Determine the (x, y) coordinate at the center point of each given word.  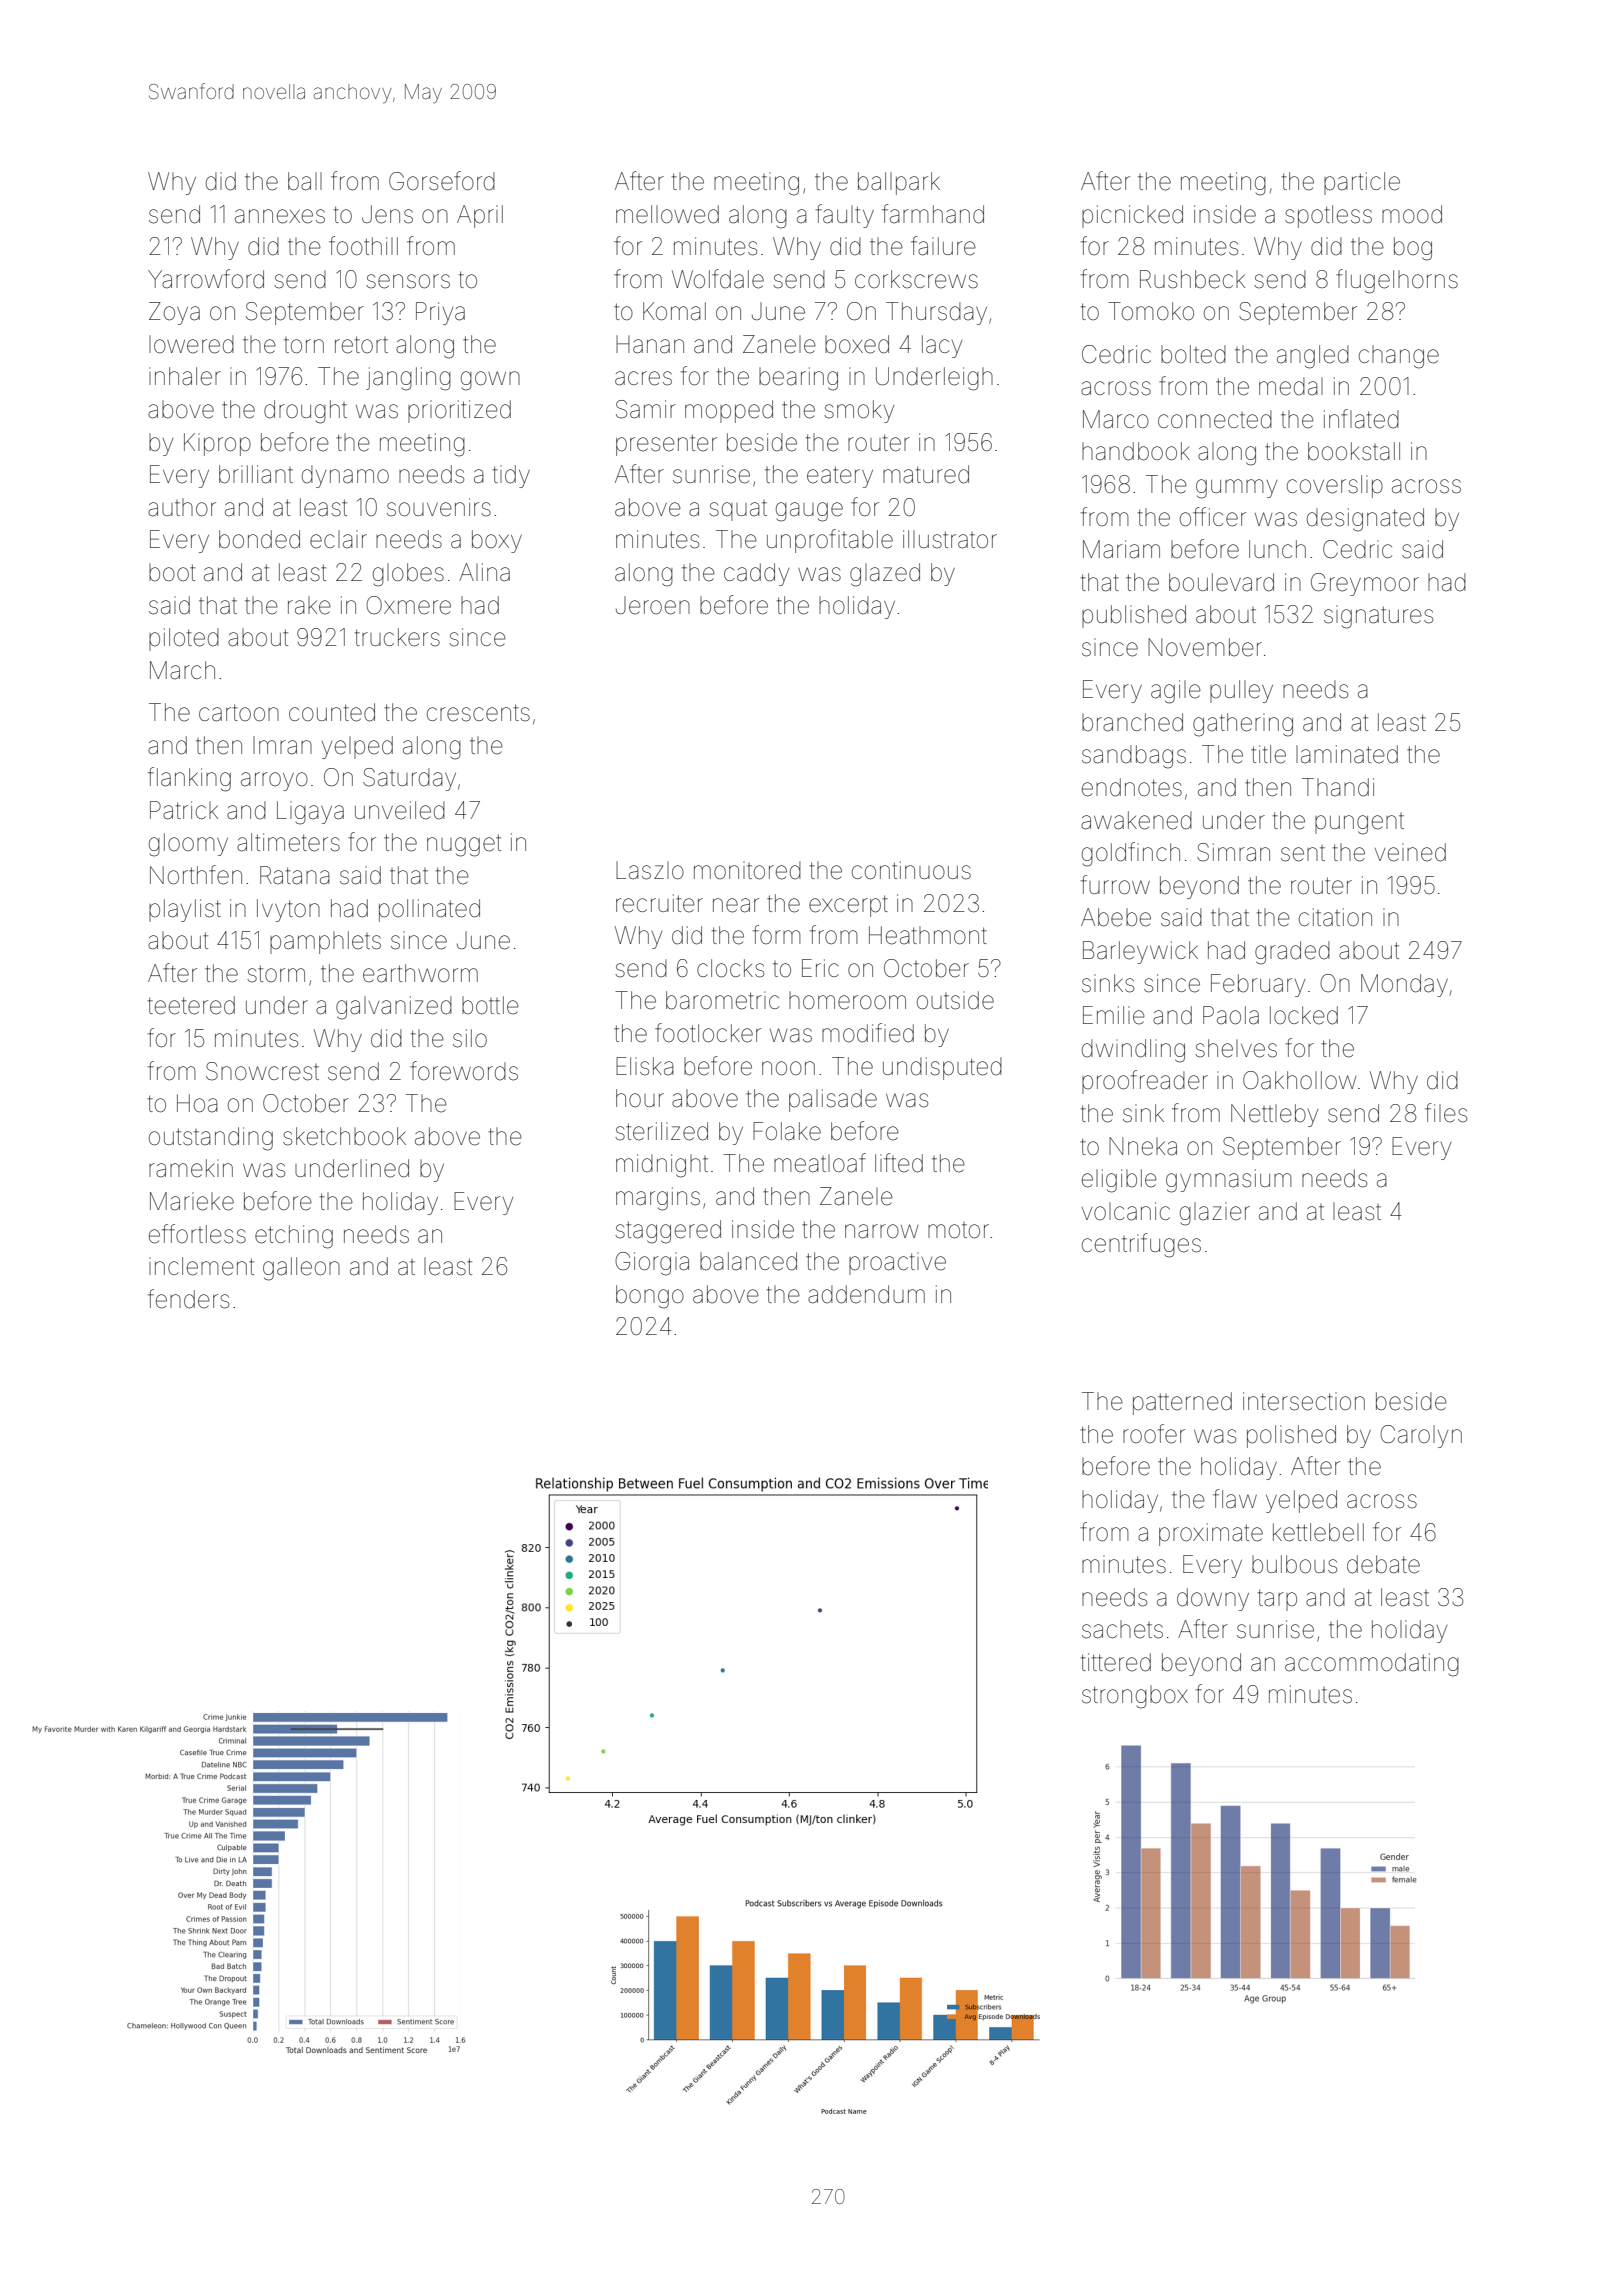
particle (1362, 183)
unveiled (400, 810)
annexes (280, 216)
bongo (650, 1297)
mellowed (667, 214)
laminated (1347, 754)
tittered (1116, 1662)
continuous (911, 870)
